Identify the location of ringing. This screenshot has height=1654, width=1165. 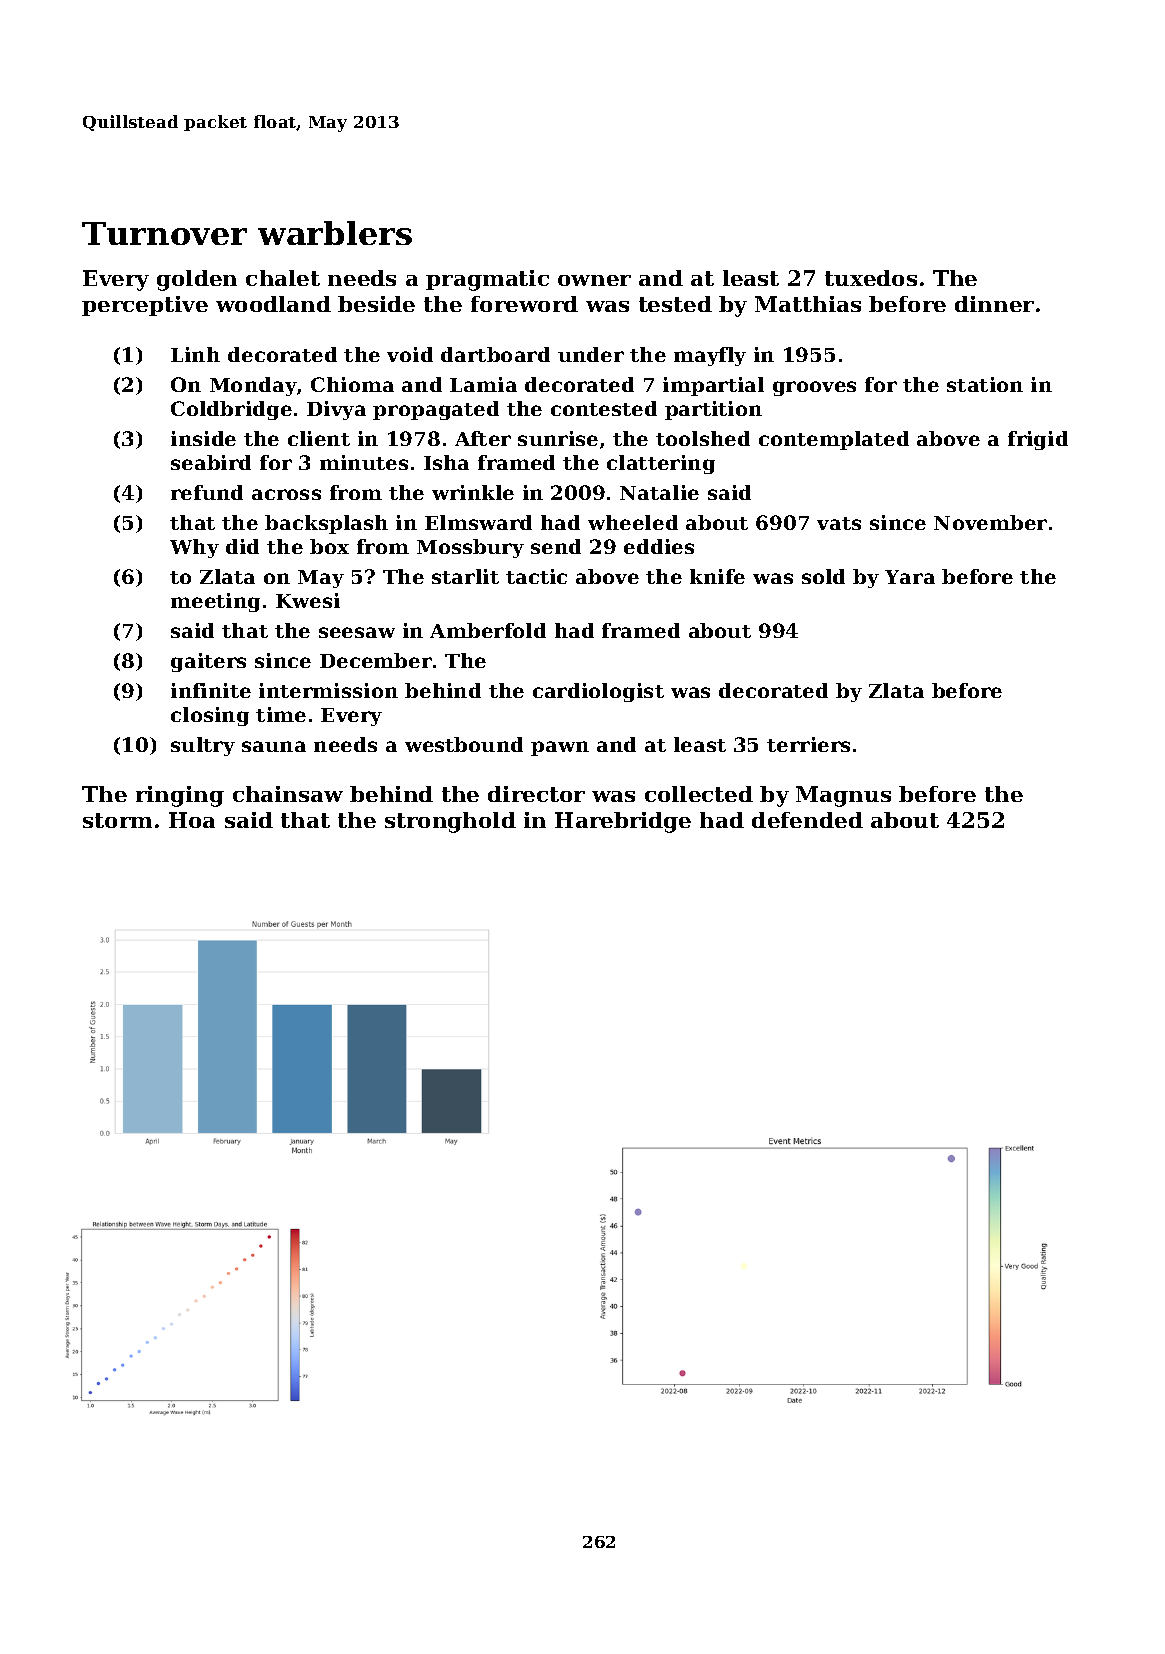
(180, 796).
